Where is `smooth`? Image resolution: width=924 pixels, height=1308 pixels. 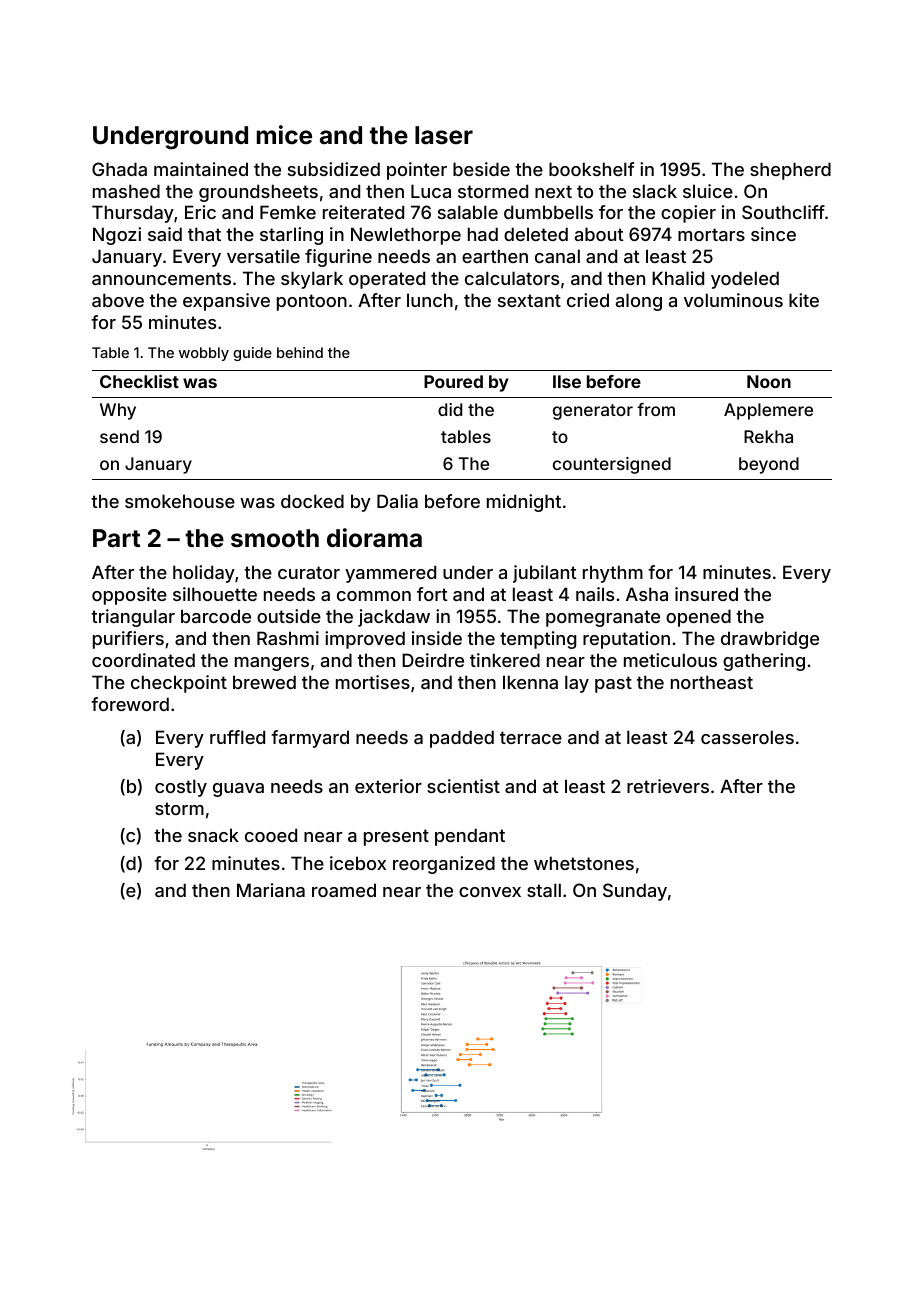
smooth is located at coordinates (275, 538).
